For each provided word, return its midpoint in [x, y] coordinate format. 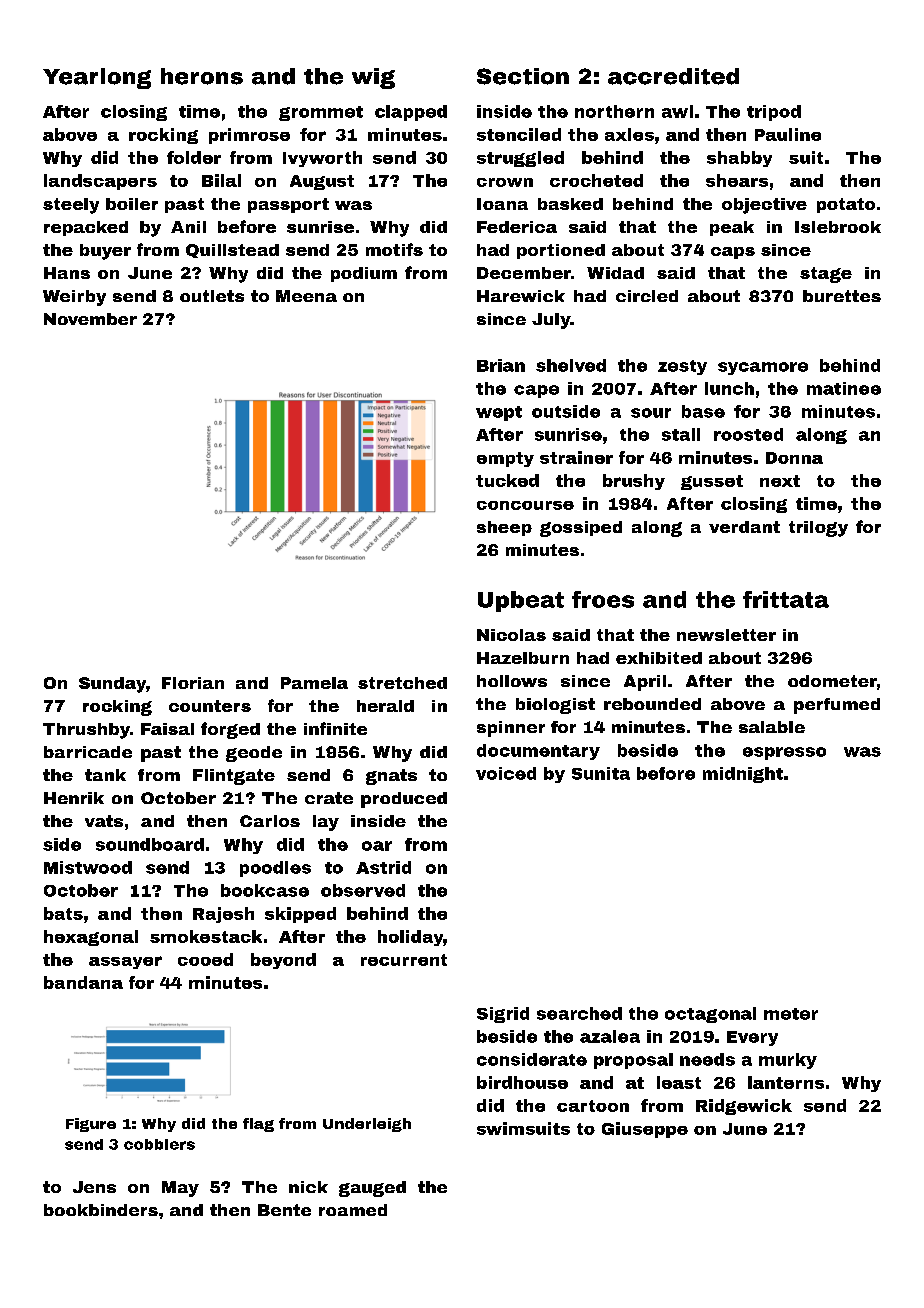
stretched [402, 683]
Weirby [74, 298]
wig [373, 78]
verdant [744, 527]
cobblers [159, 1144]
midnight [743, 775]
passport [288, 205]
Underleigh [367, 1125]
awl [677, 111]
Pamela [314, 683]
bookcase [265, 890]
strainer [576, 457]
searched [579, 1013]
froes [603, 599]
